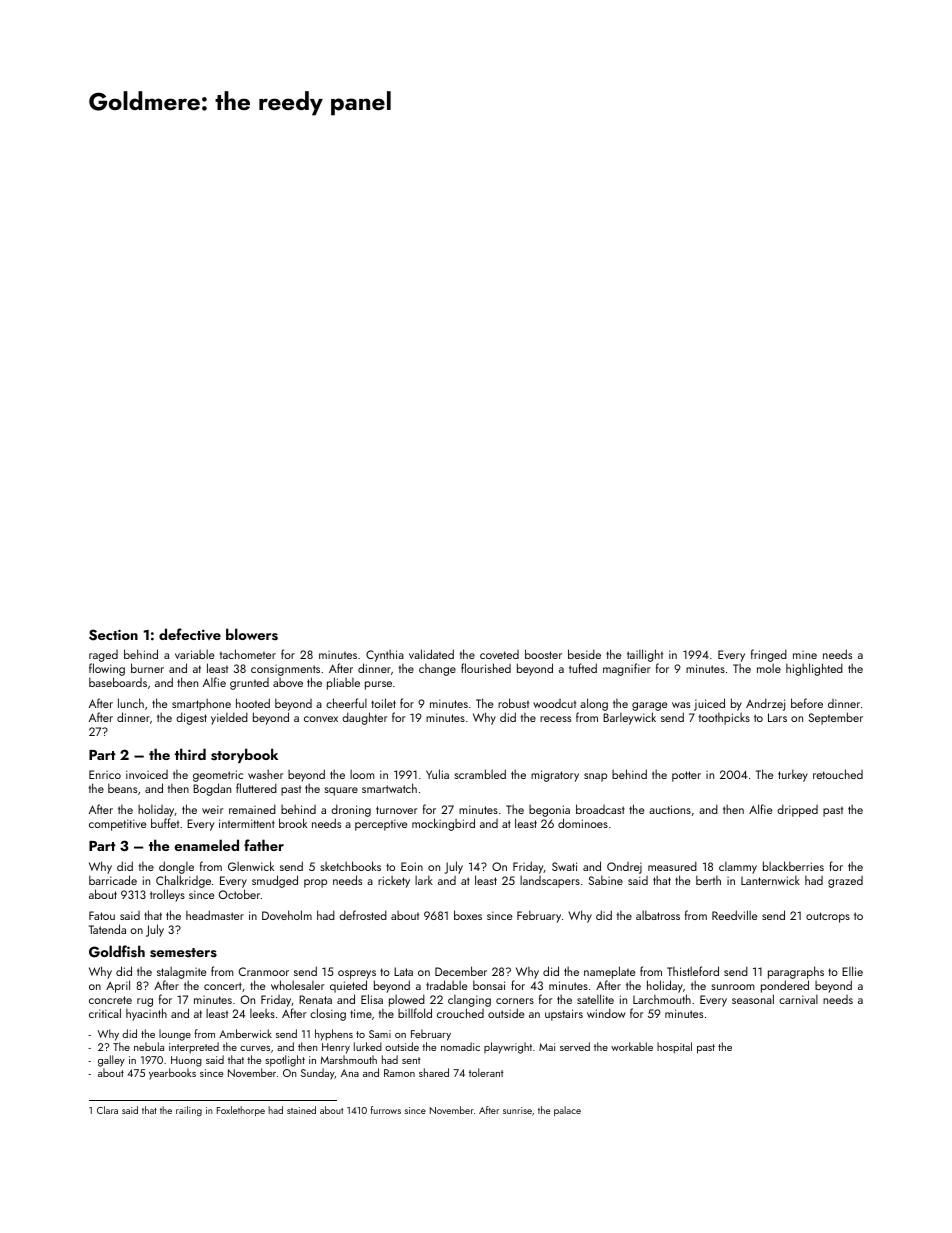  I want to click on rickety, so click(394, 882).
